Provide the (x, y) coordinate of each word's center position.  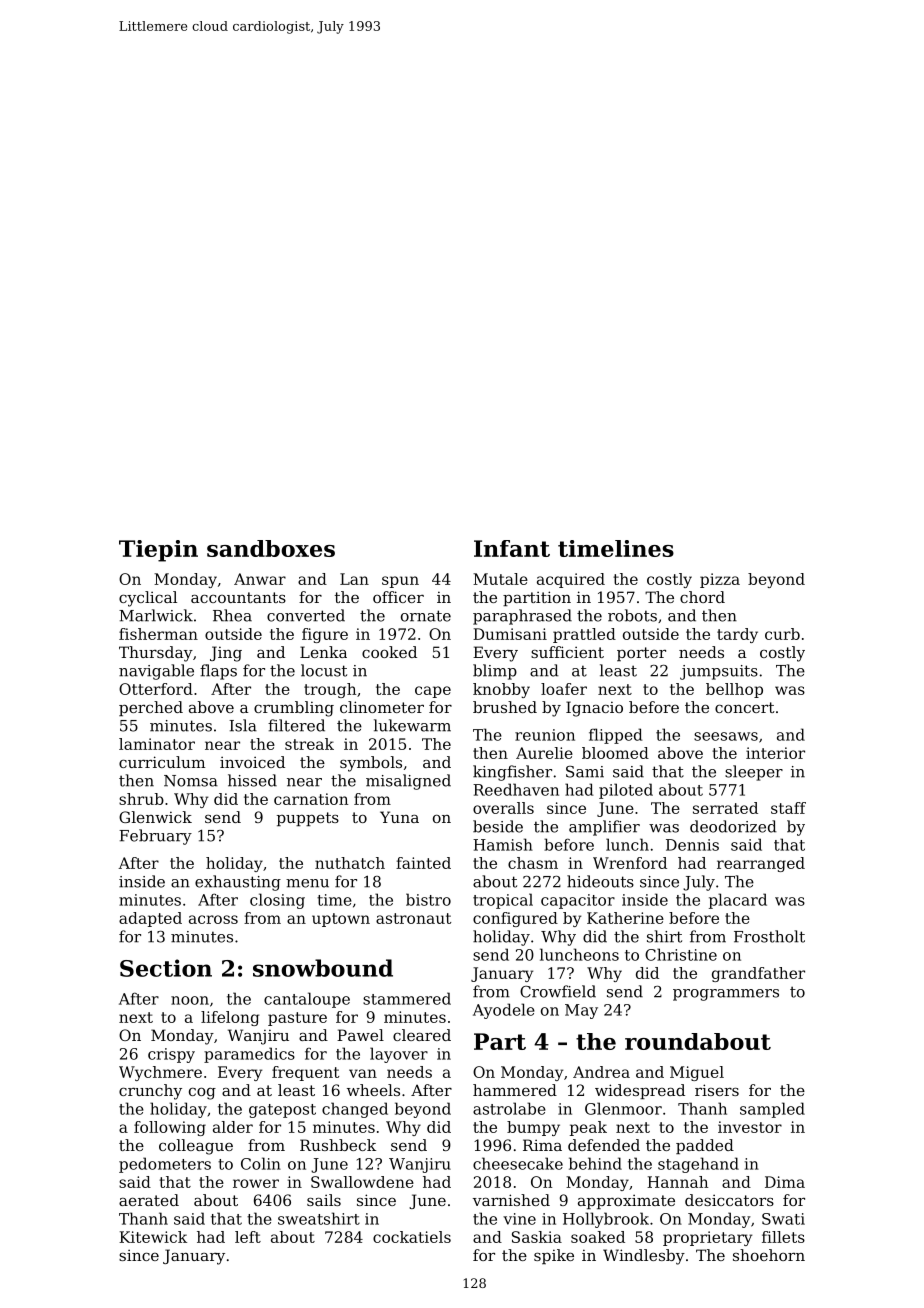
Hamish (503, 844)
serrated (725, 808)
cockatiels (412, 1237)
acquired (571, 580)
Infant (512, 548)
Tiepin (158, 551)
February (155, 837)
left (248, 1237)
